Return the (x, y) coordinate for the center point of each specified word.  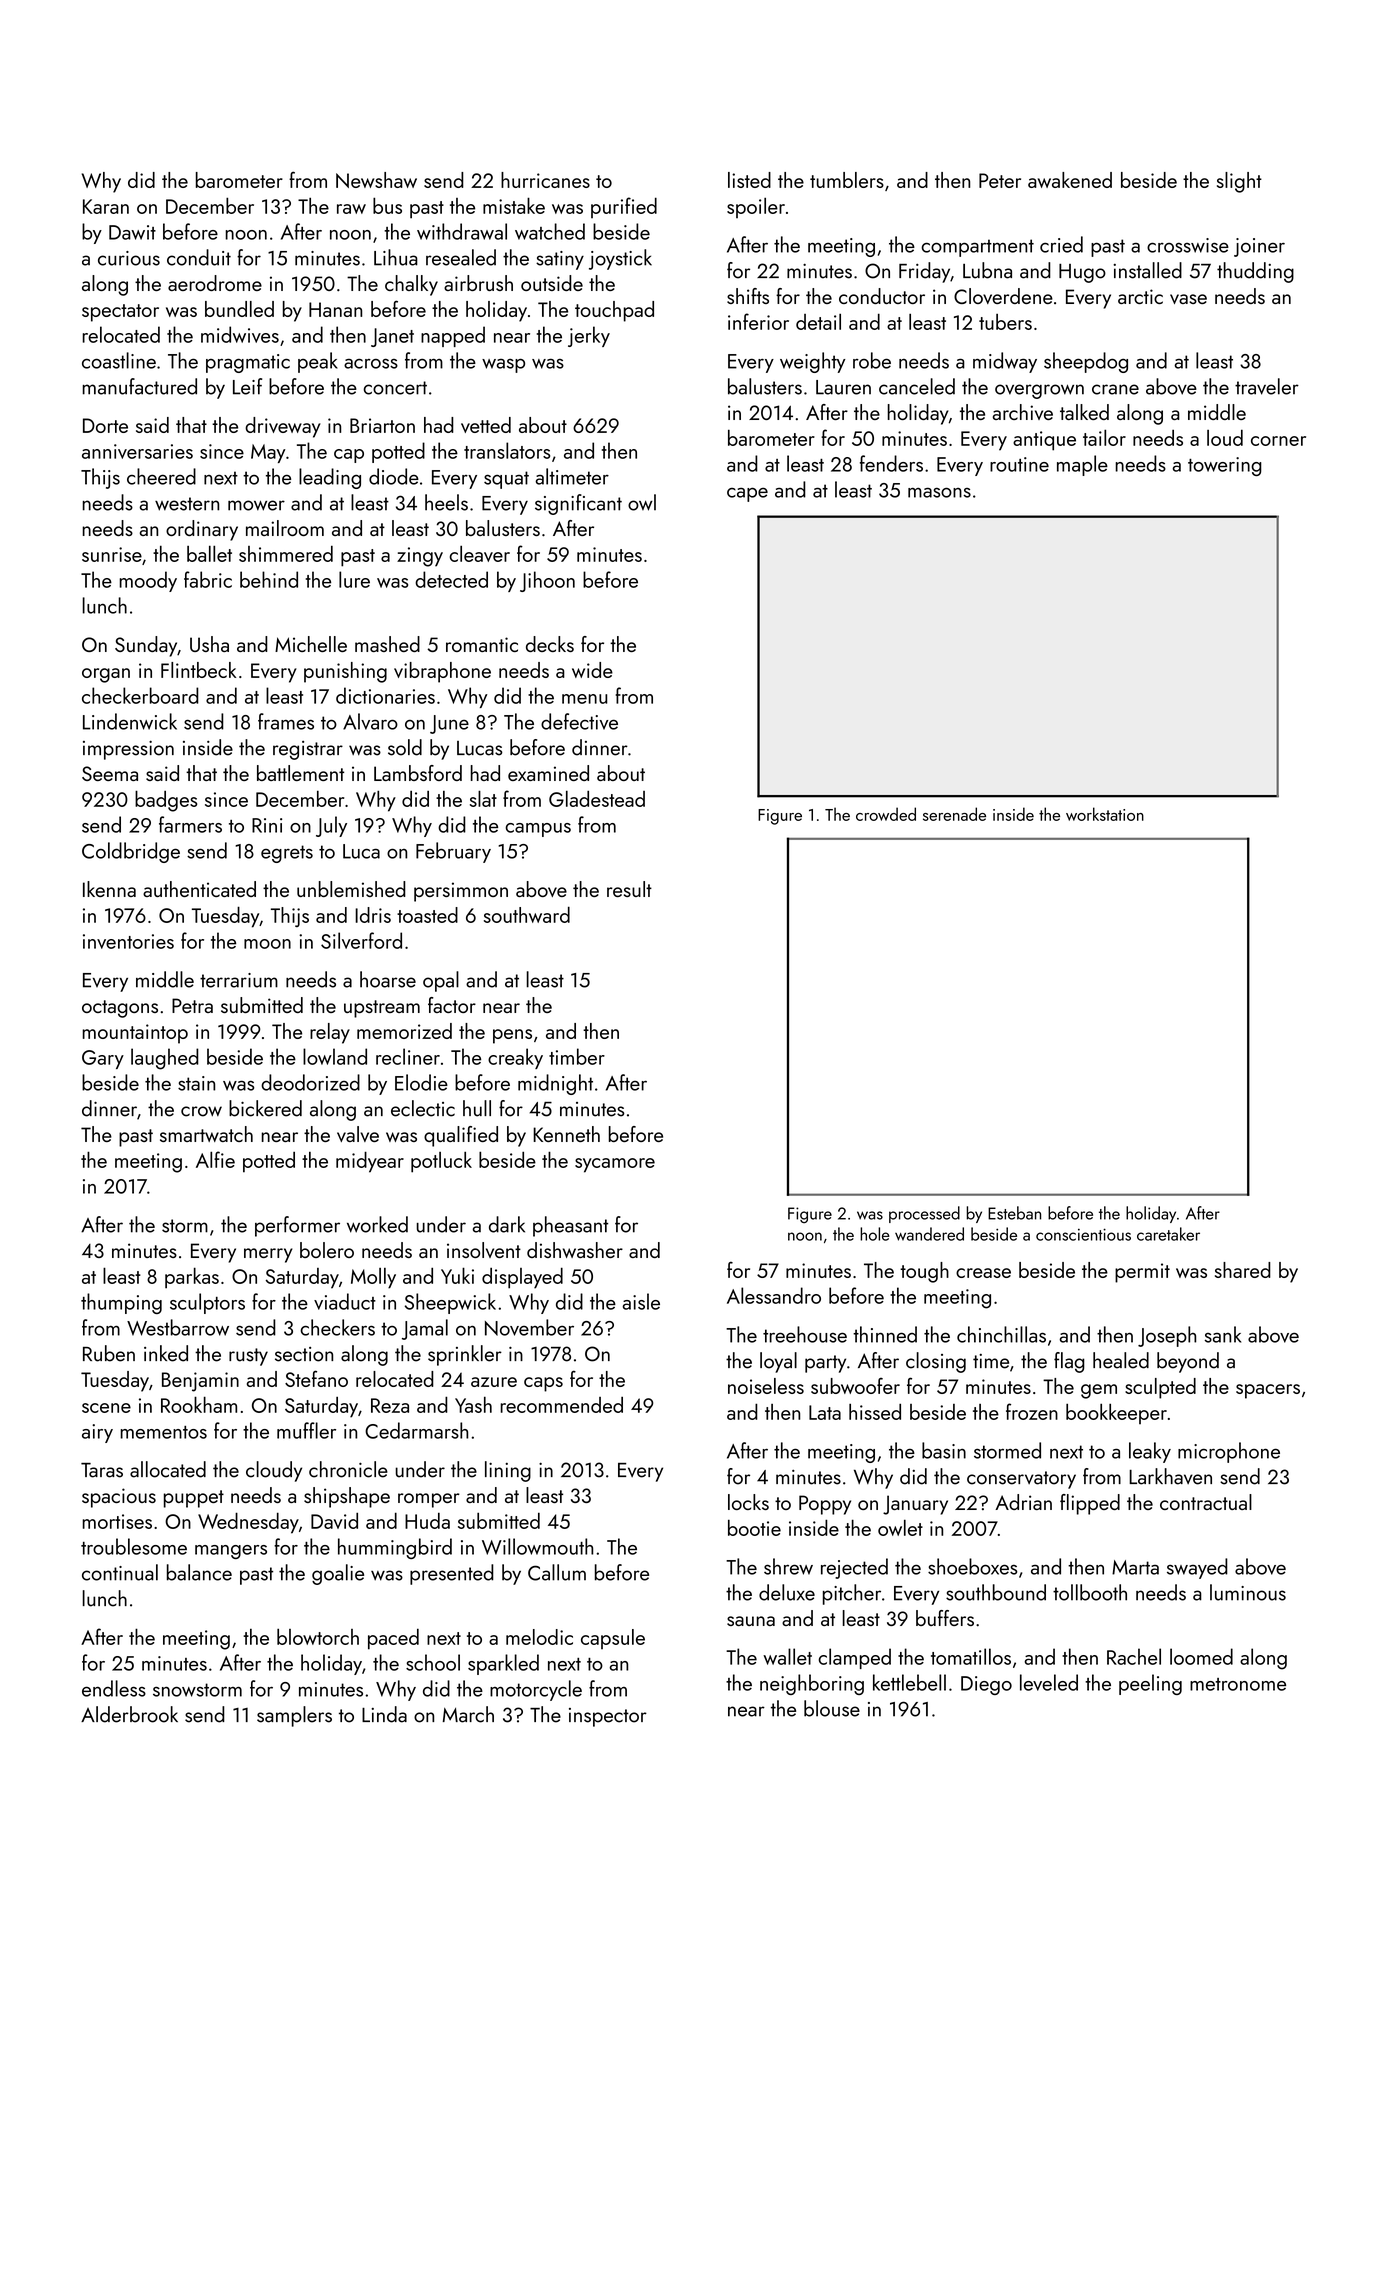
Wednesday (248, 1523)
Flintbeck (198, 670)
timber (577, 1056)
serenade (954, 814)
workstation (1105, 814)
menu (584, 699)
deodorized (310, 1082)
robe (872, 360)
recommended (561, 1405)
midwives (240, 334)
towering (1225, 466)
